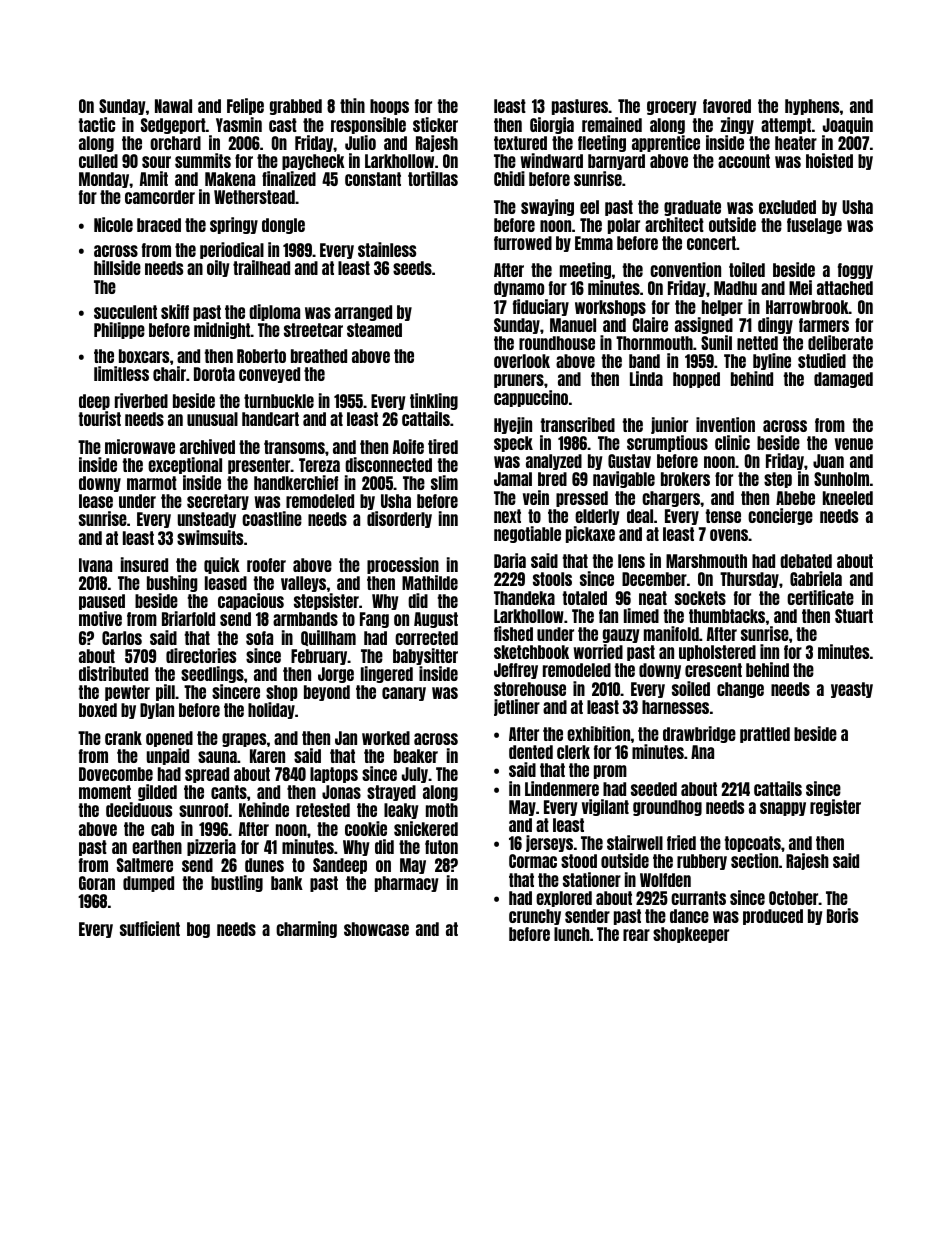 The width and height of the document is (952, 1233). I want to click on July, so click(415, 775).
